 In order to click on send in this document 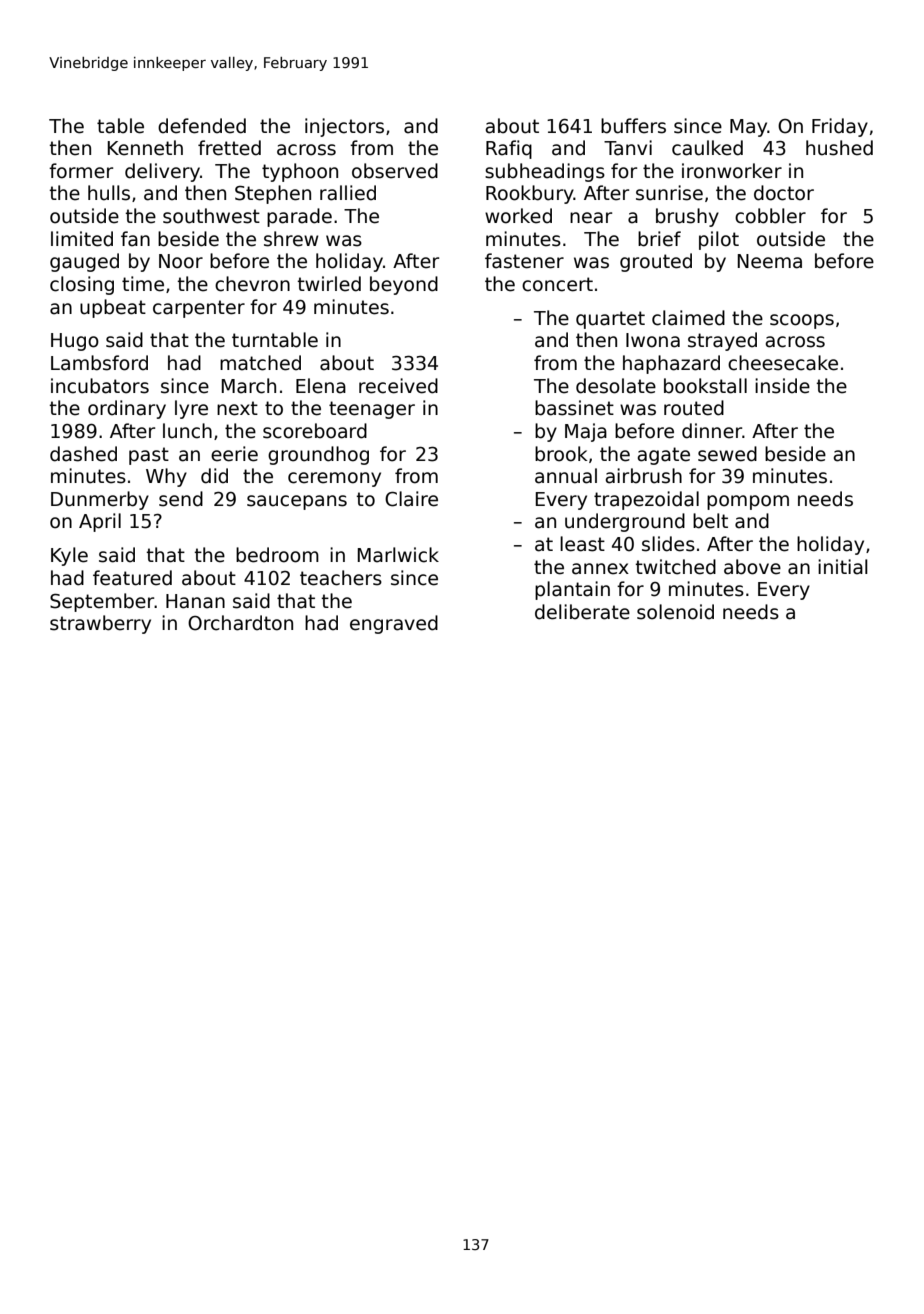, I will do `click(181, 499)`.
